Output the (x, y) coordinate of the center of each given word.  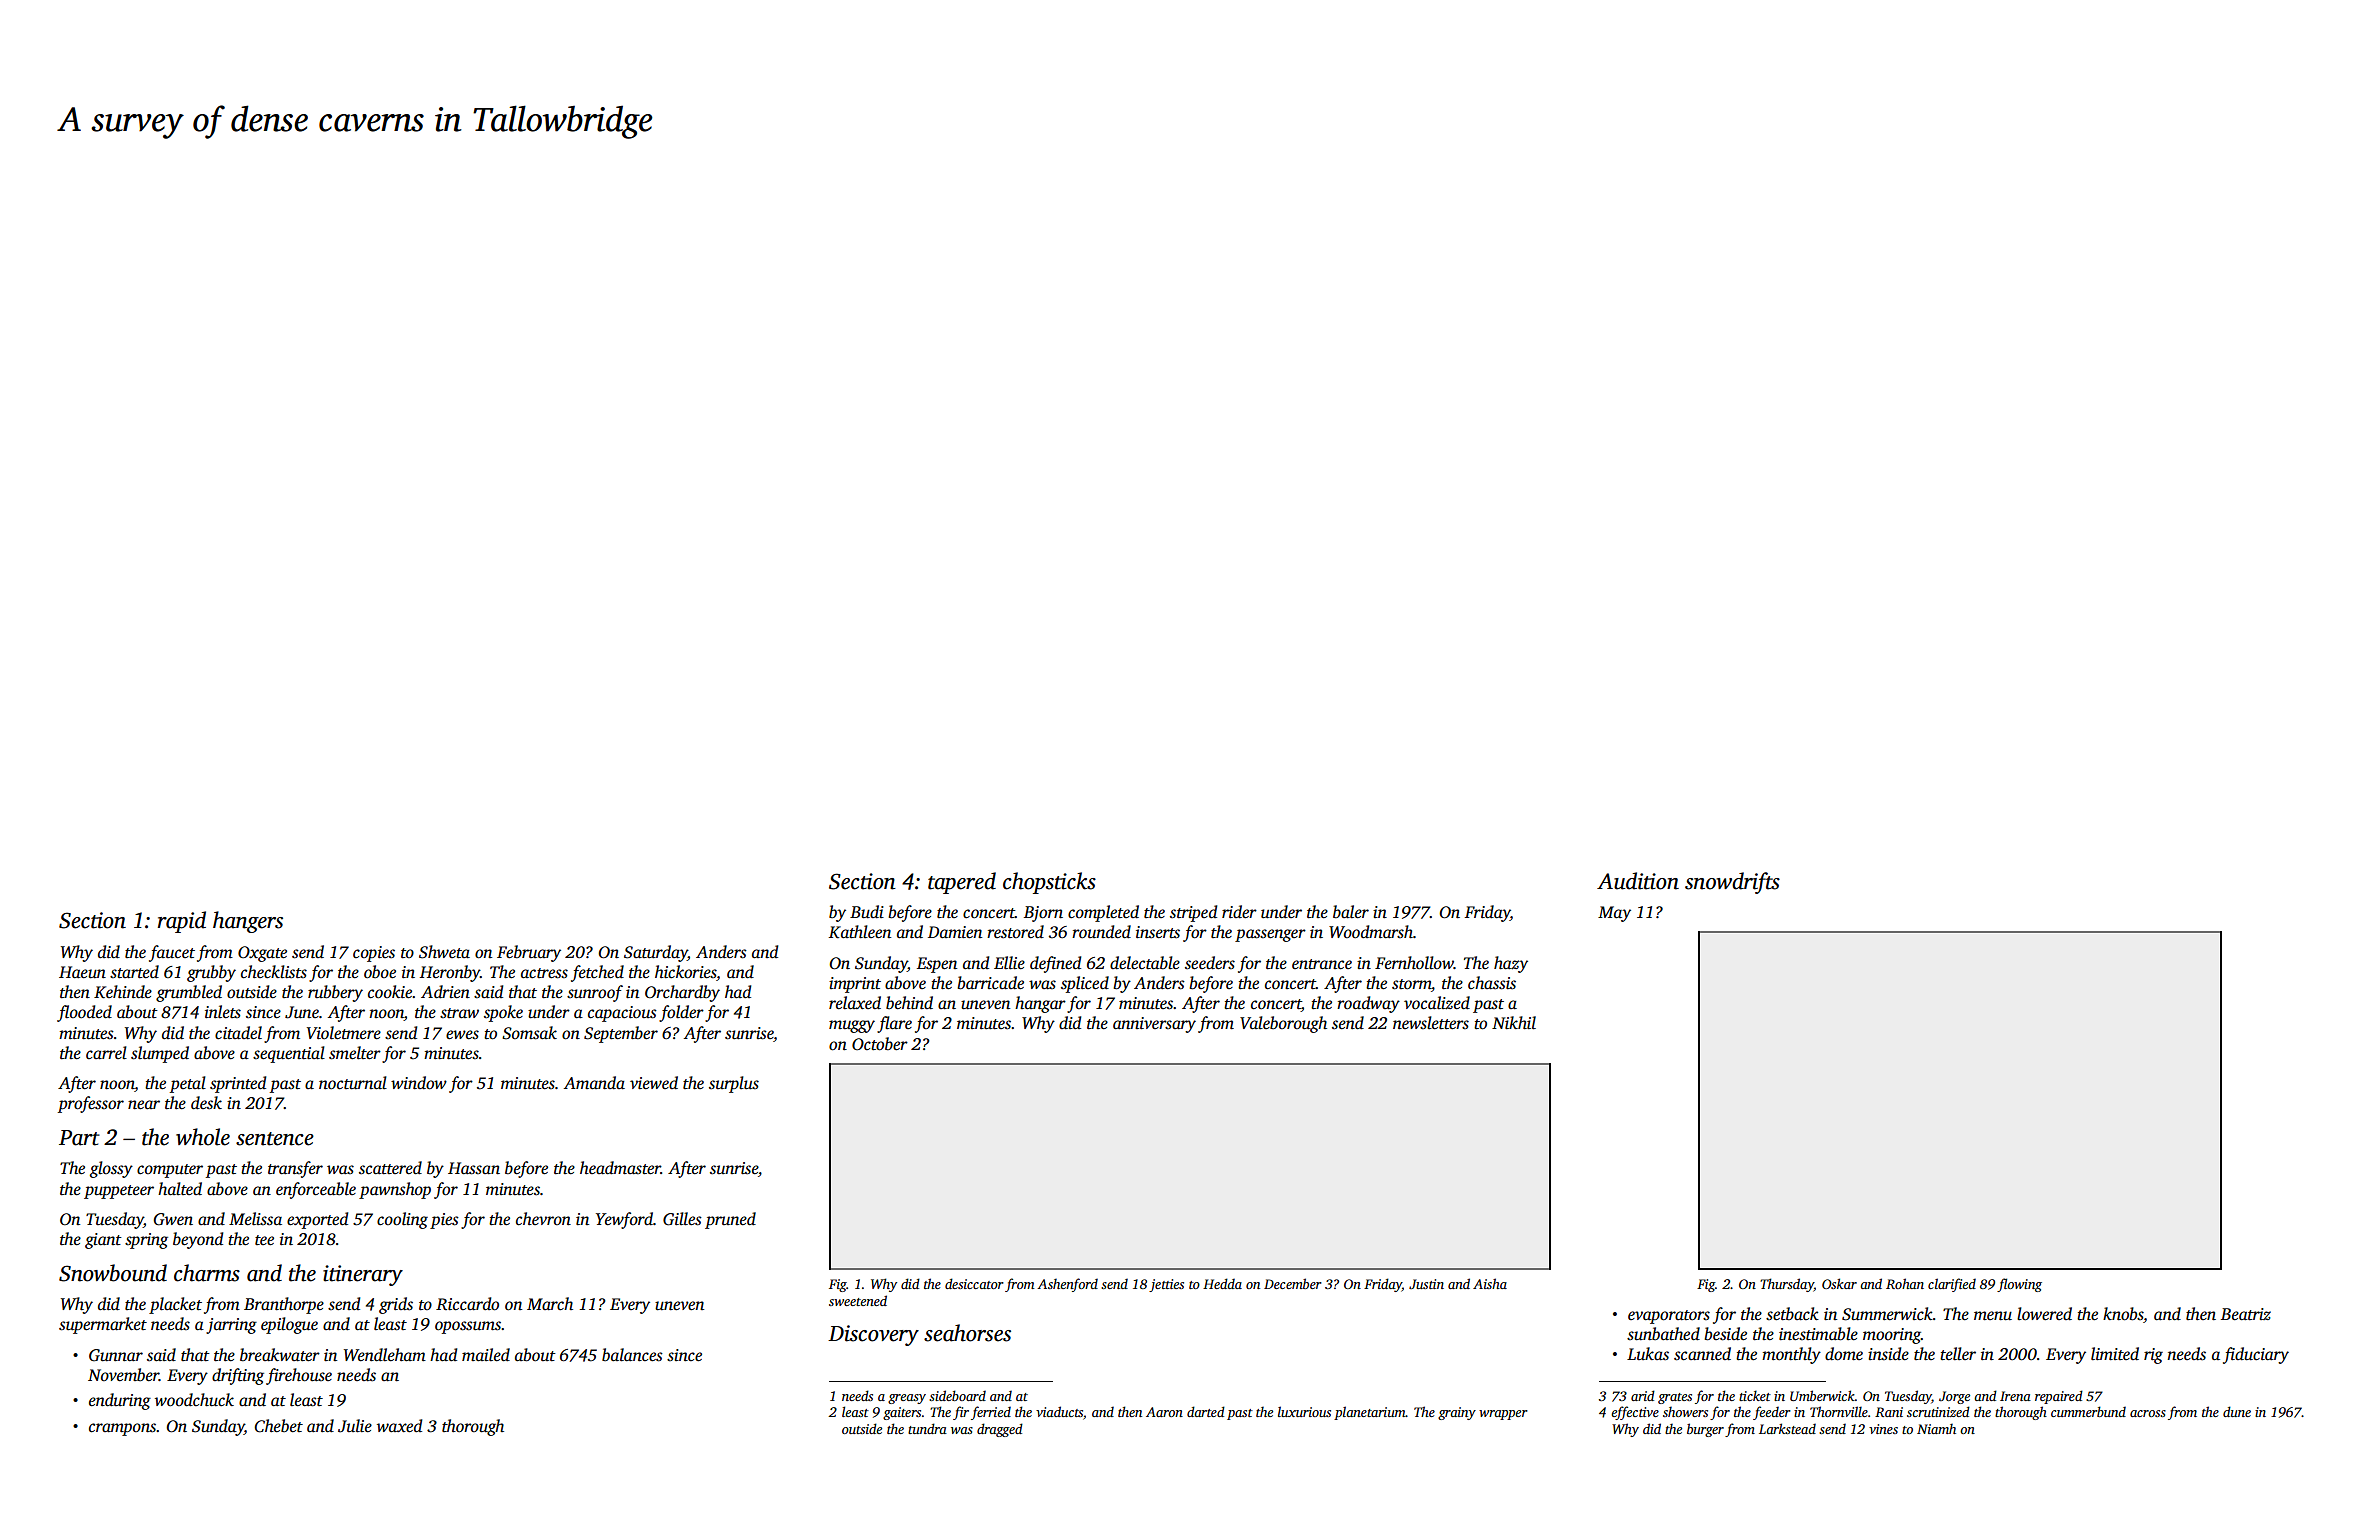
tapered (962, 883)
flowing (2019, 1285)
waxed (399, 1426)
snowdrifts (1732, 883)
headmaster (620, 1168)
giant (103, 1241)
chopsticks (1049, 883)
